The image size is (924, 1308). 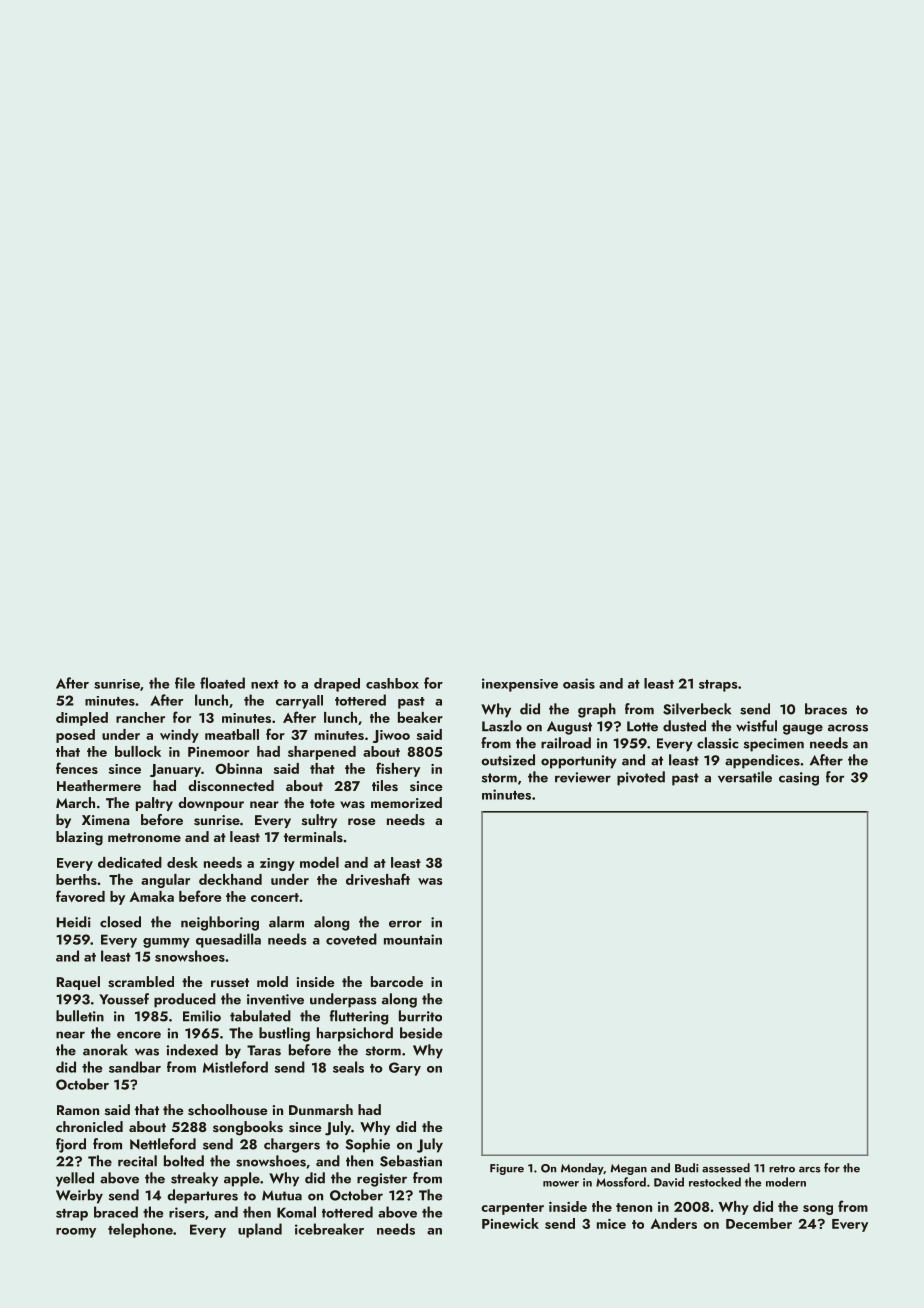 What do you see at coordinates (378, 879) in the image?
I see `driveshaft` at bounding box center [378, 879].
